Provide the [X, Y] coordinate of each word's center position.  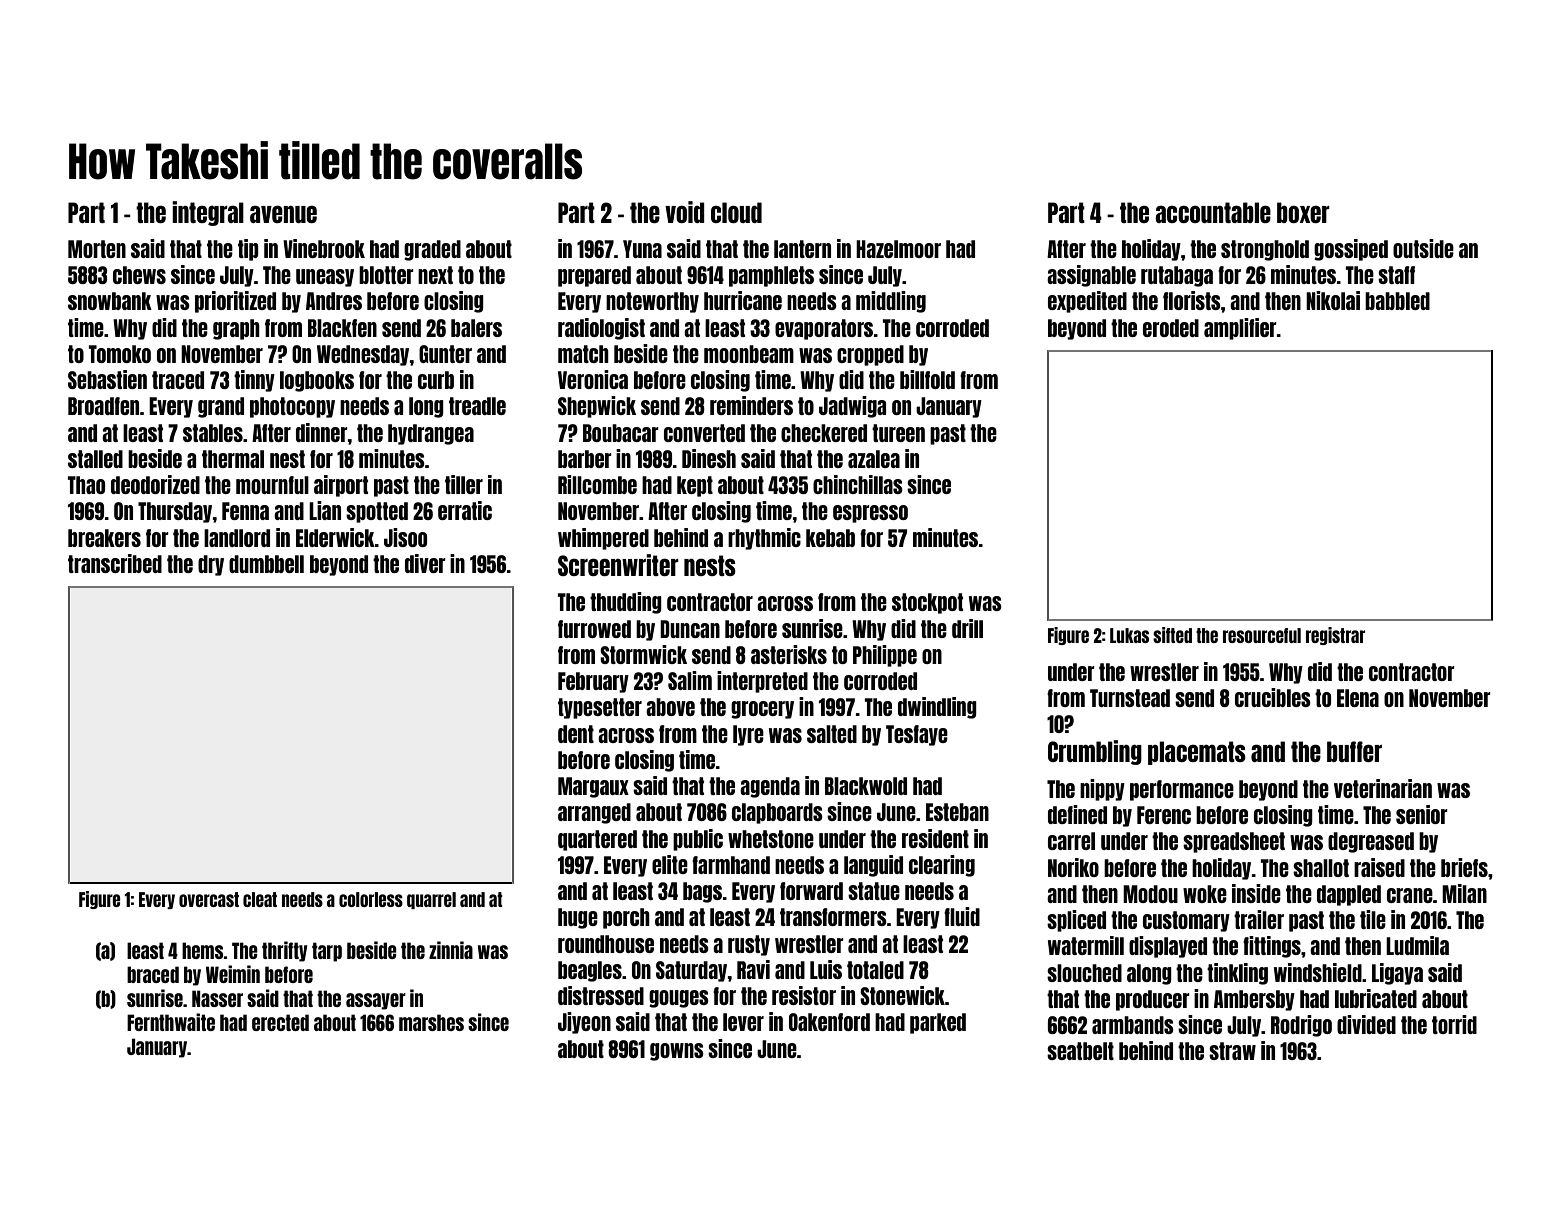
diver [425, 563]
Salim [690, 680]
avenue [283, 214]
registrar [1335, 636]
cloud [736, 212]
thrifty [285, 951]
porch [626, 918]
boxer [1303, 212]
